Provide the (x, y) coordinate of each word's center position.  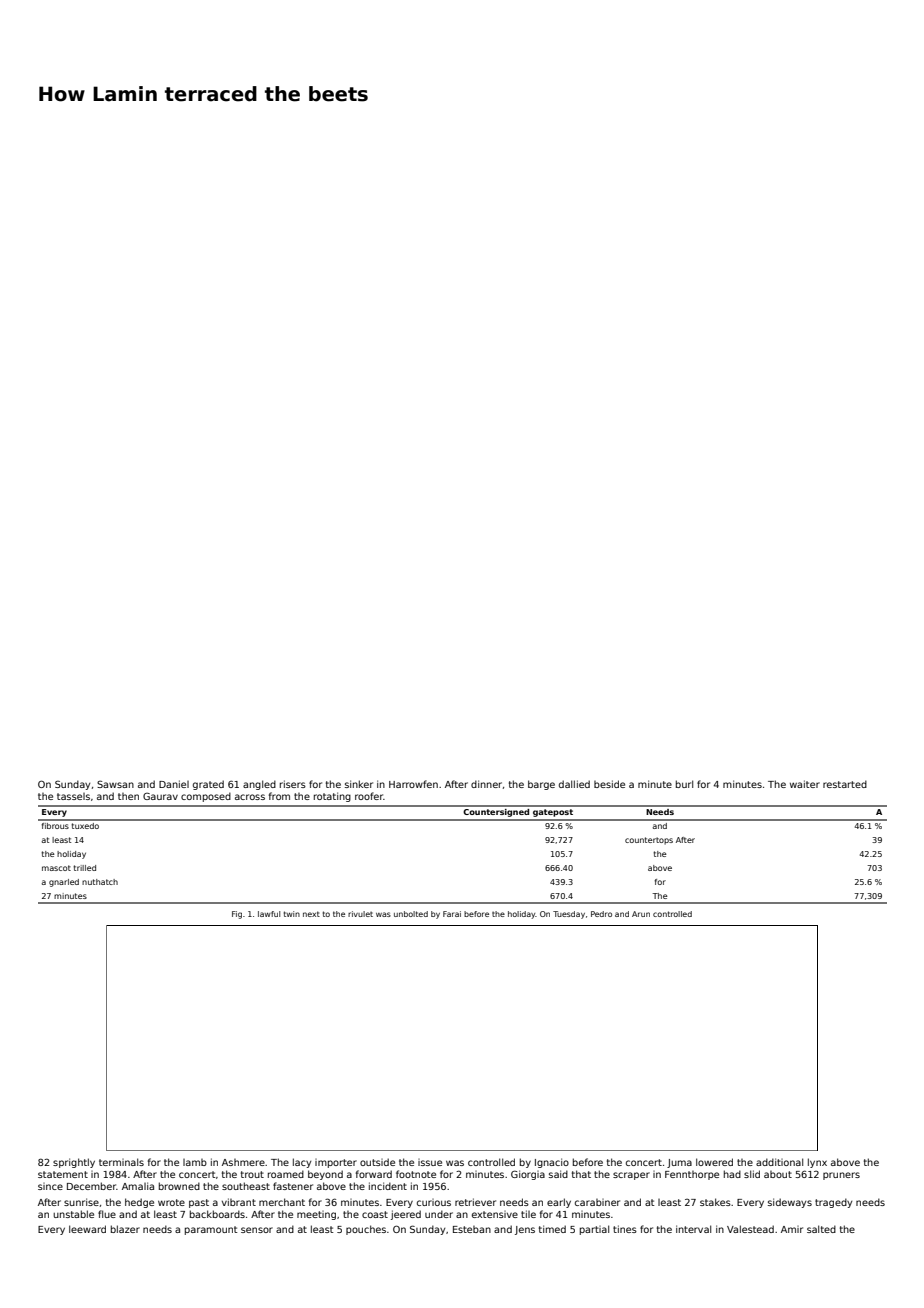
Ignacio (552, 1163)
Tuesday (569, 915)
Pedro (601, 914)
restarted (845, 784)
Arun (641, 914)
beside (609, 784)
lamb (195, 1162)
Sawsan (115, 784)
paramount (211, 1230)
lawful (269, 914)
